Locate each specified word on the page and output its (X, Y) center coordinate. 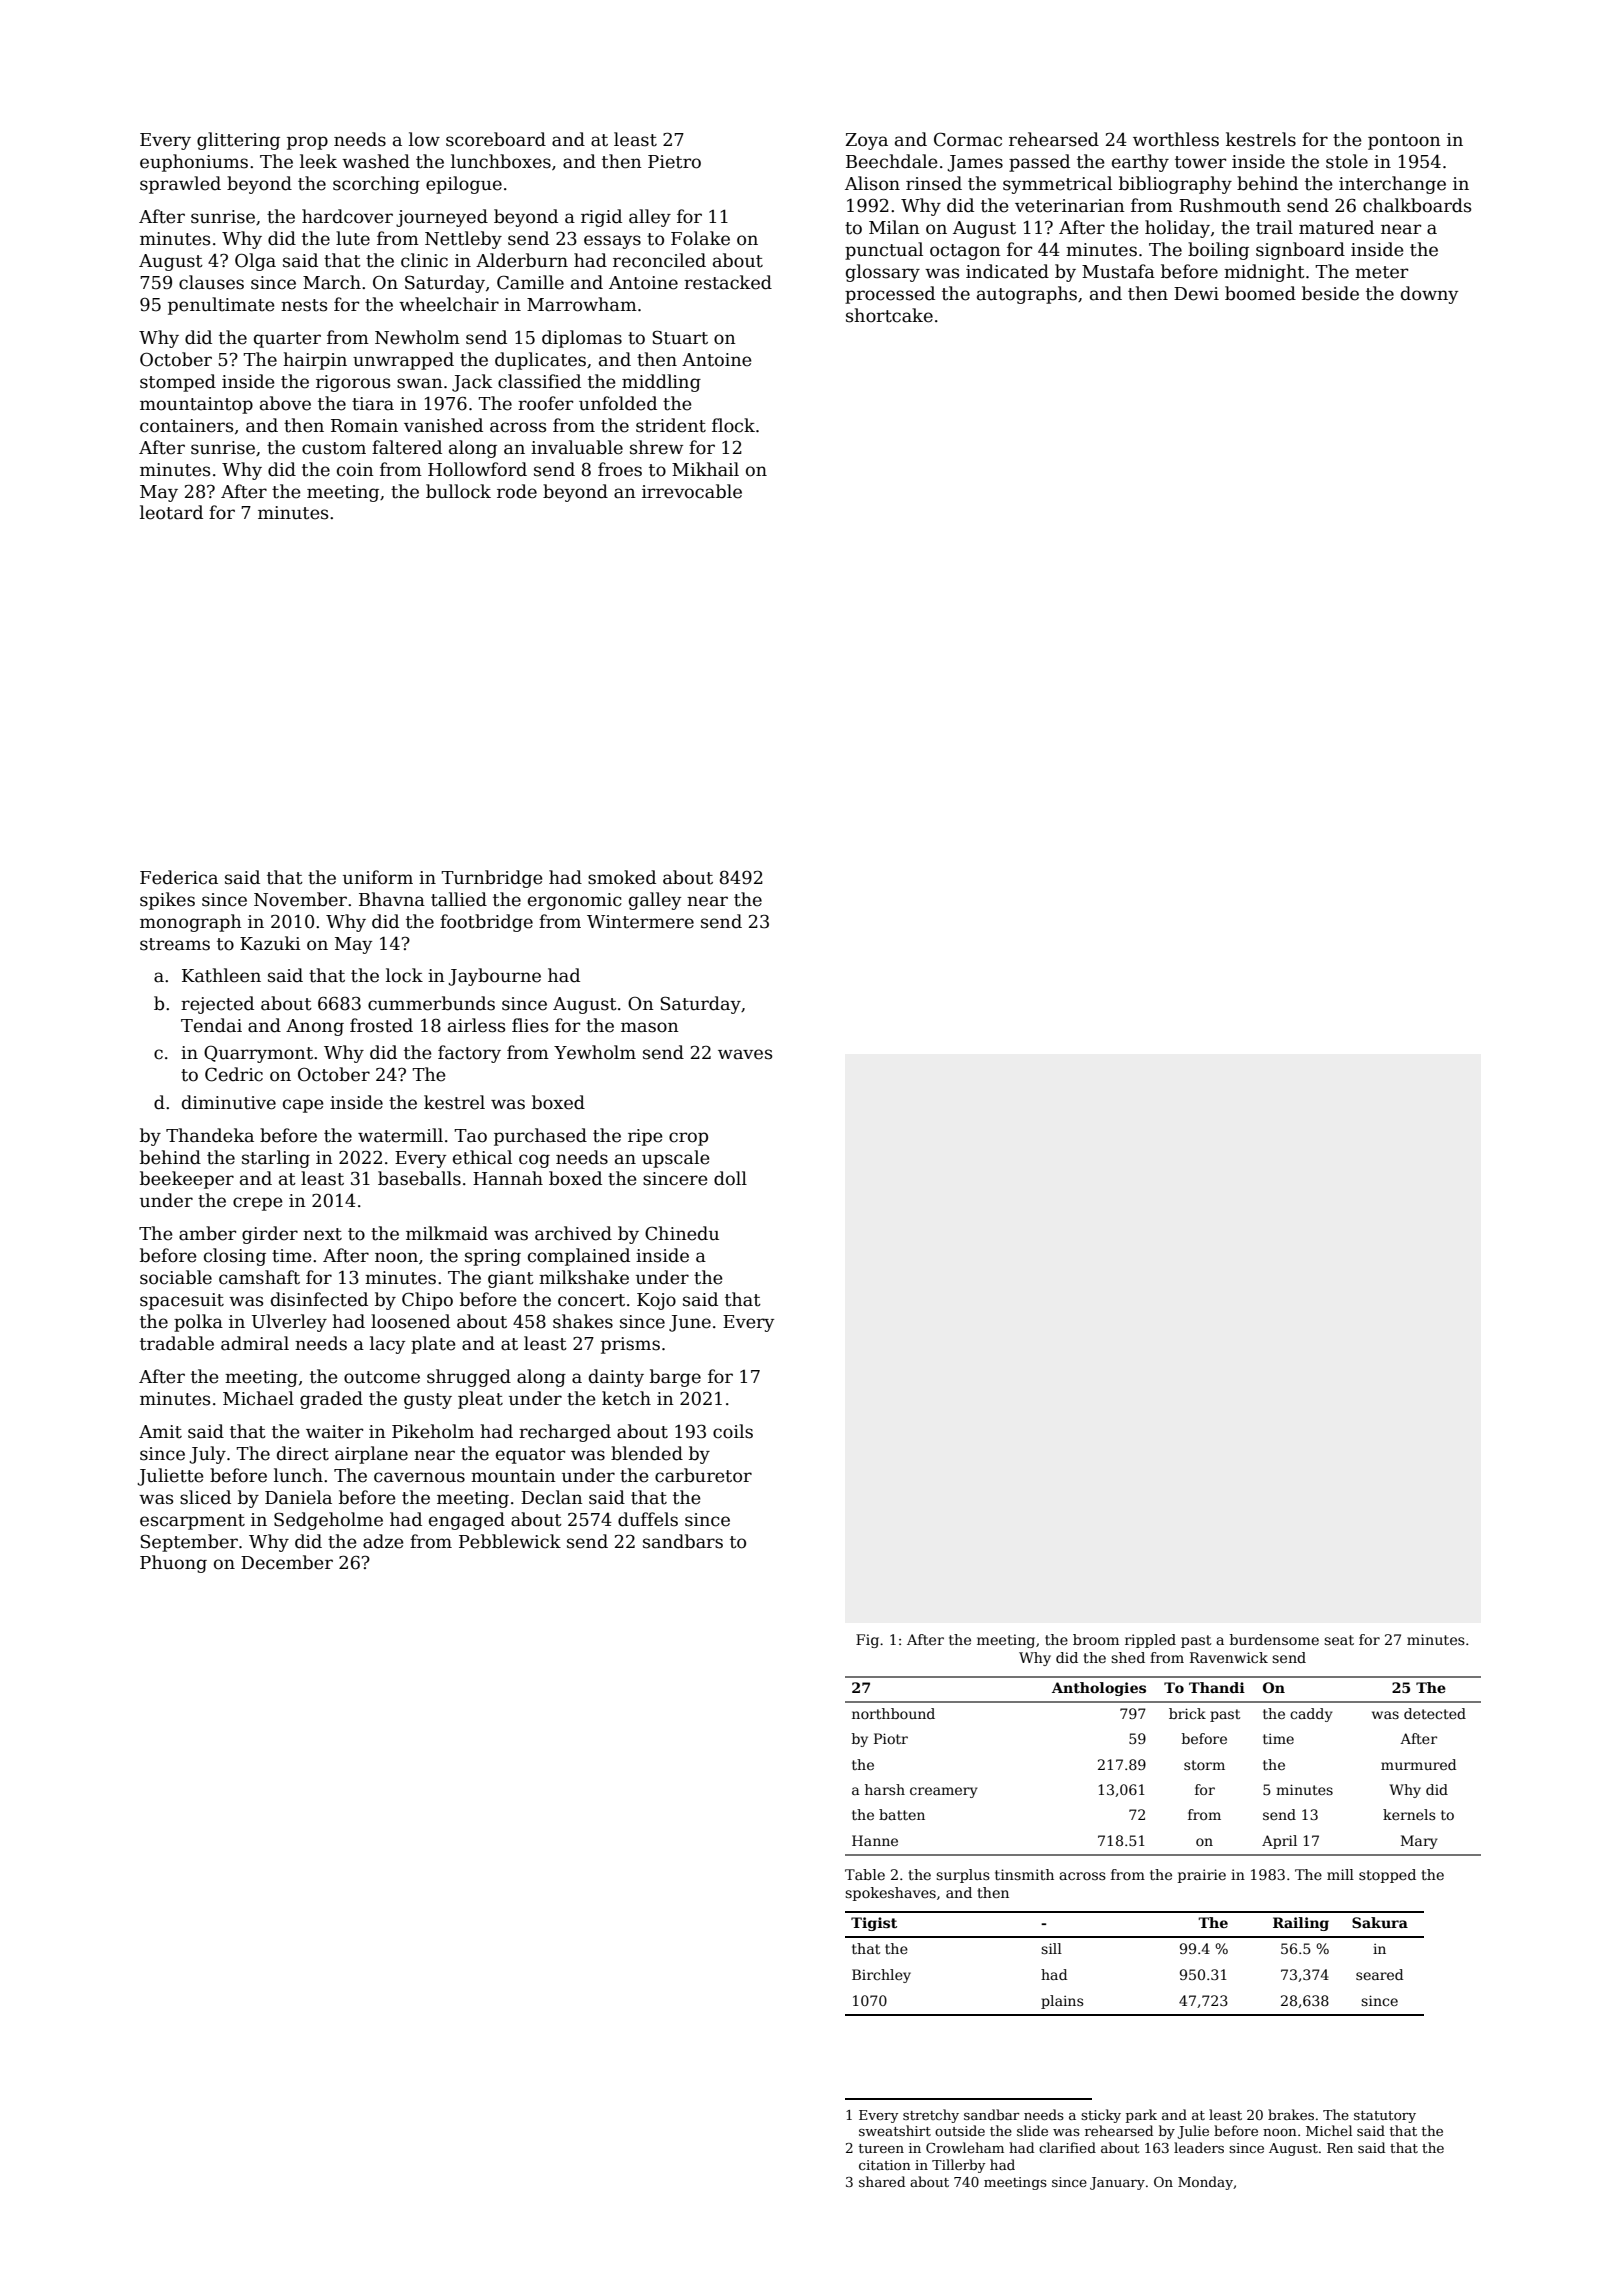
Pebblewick (510, 1541)
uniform (378, 877)
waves (745, 1054)
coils (733, 1431)
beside (1330, 293)
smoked (622, 877)
